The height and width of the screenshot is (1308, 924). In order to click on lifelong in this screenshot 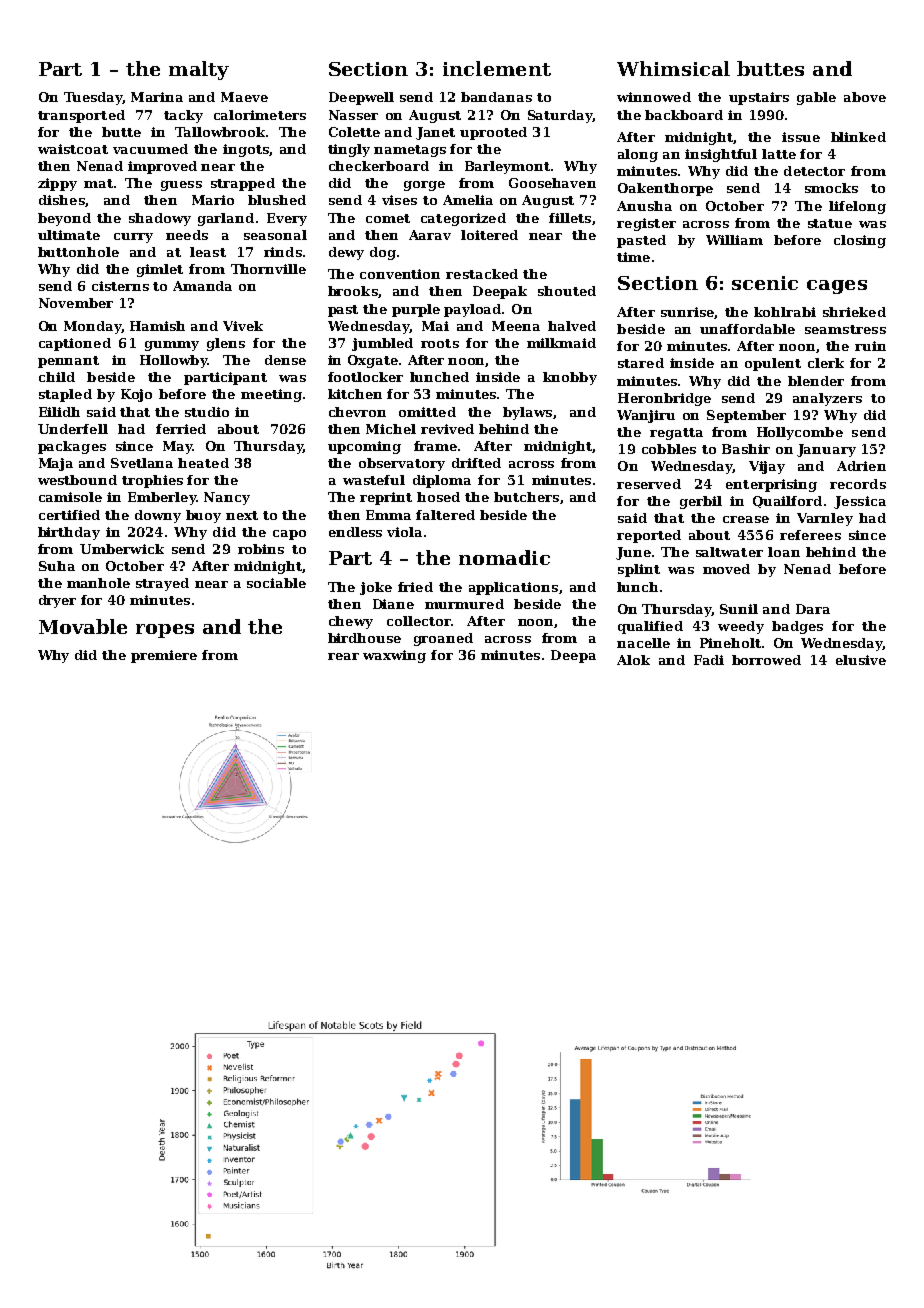, I will do `click(857, 207)`.
